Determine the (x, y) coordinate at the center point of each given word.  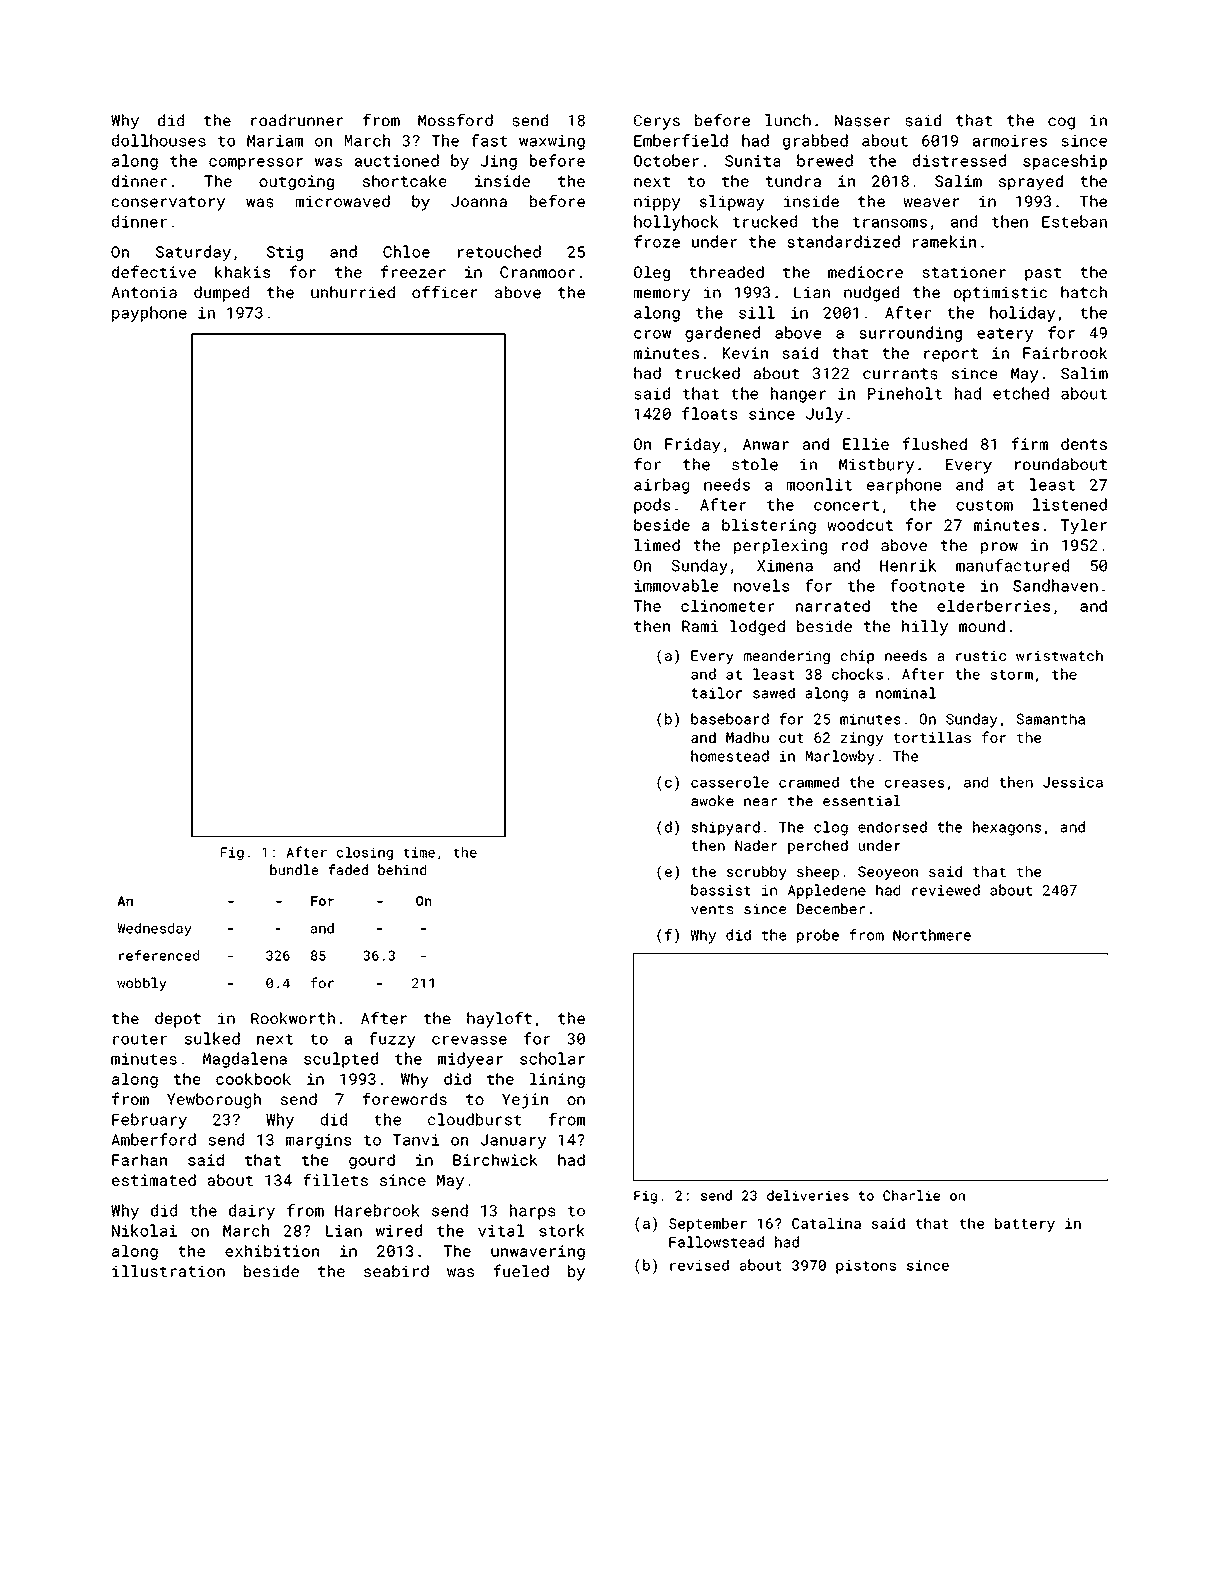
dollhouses (159, 140)
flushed (934, 443)
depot (178, 1020)
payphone (149, 314)
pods (652, 506)
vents (712, 909)
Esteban (1074, 221)
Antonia (144, 292)
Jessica (1073, 782)
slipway (732, 203)
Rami (700, 626)
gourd (372, 1161)
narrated (833, 606)
